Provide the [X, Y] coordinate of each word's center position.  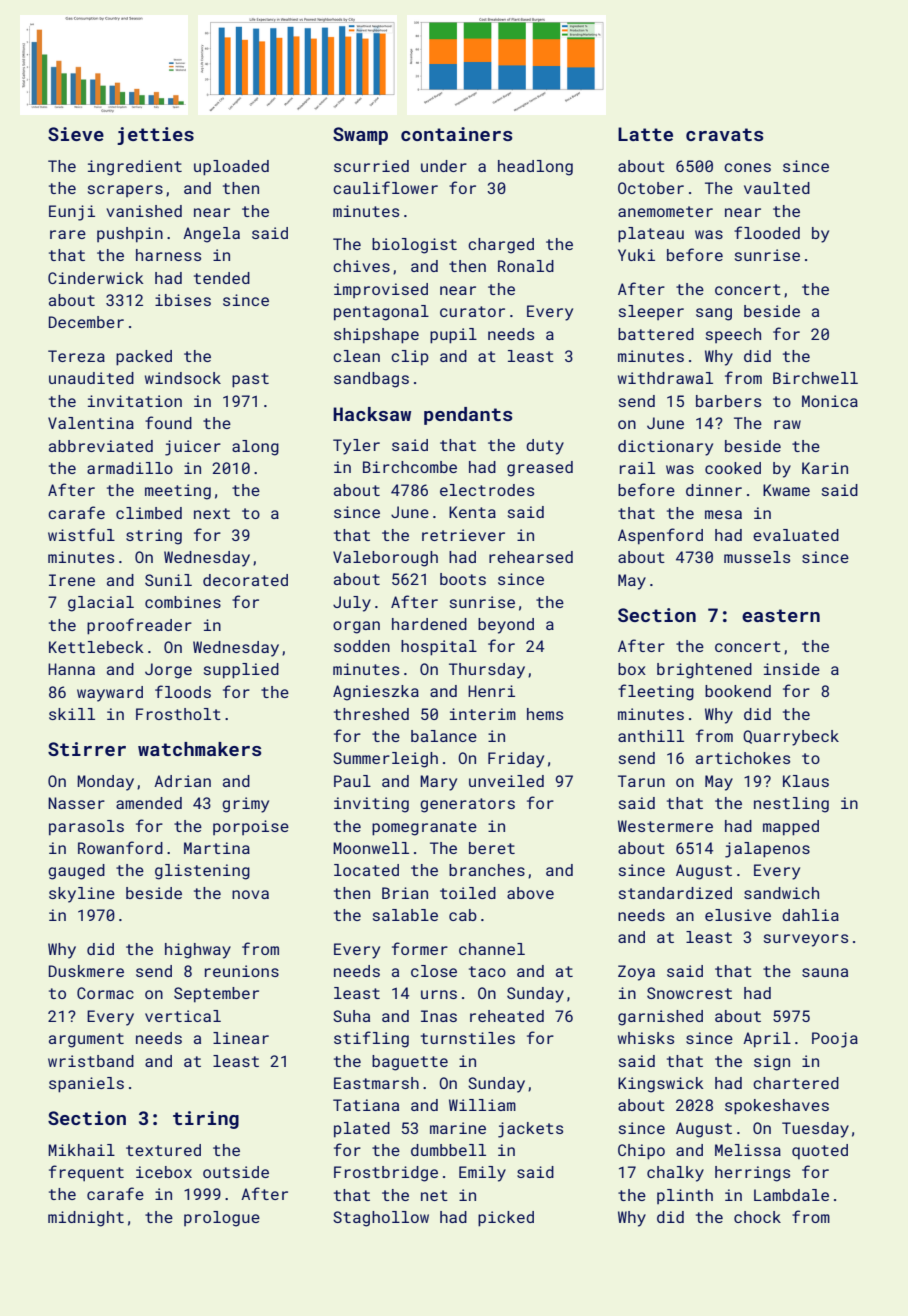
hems [545, 714]
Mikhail [81, 1150]
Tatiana [366, 1105]
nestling [791, 805]
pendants [468, 416]
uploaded [231, 168]
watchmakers [199, 749]
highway [198, 951]
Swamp [360, 136]
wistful [81, 534]
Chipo [641, 1152]
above [530, 893]
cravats [724, 134]
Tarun [641, 781]
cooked [733, 468]
